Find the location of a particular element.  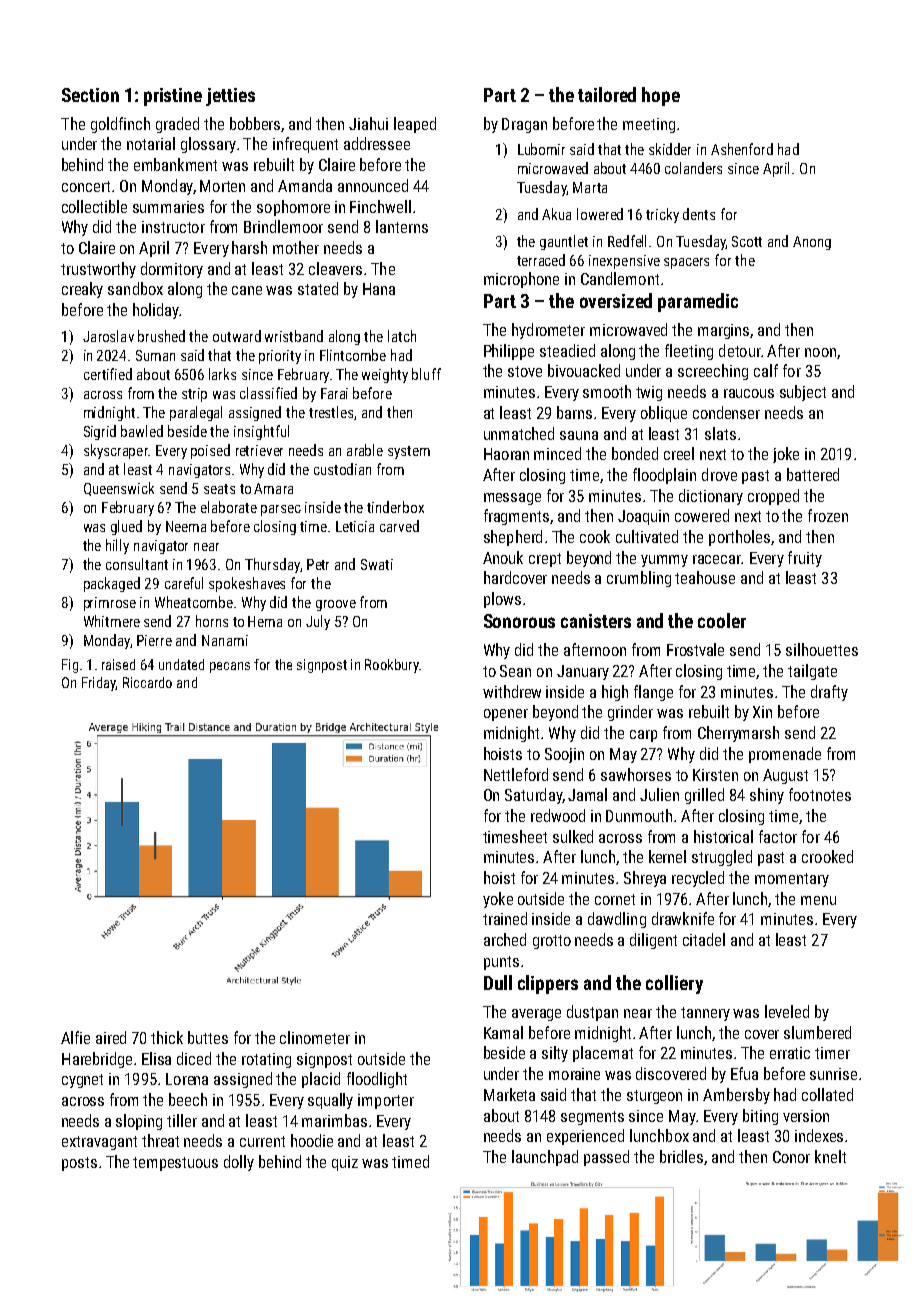

flange is located at coordinates (653, 693).
